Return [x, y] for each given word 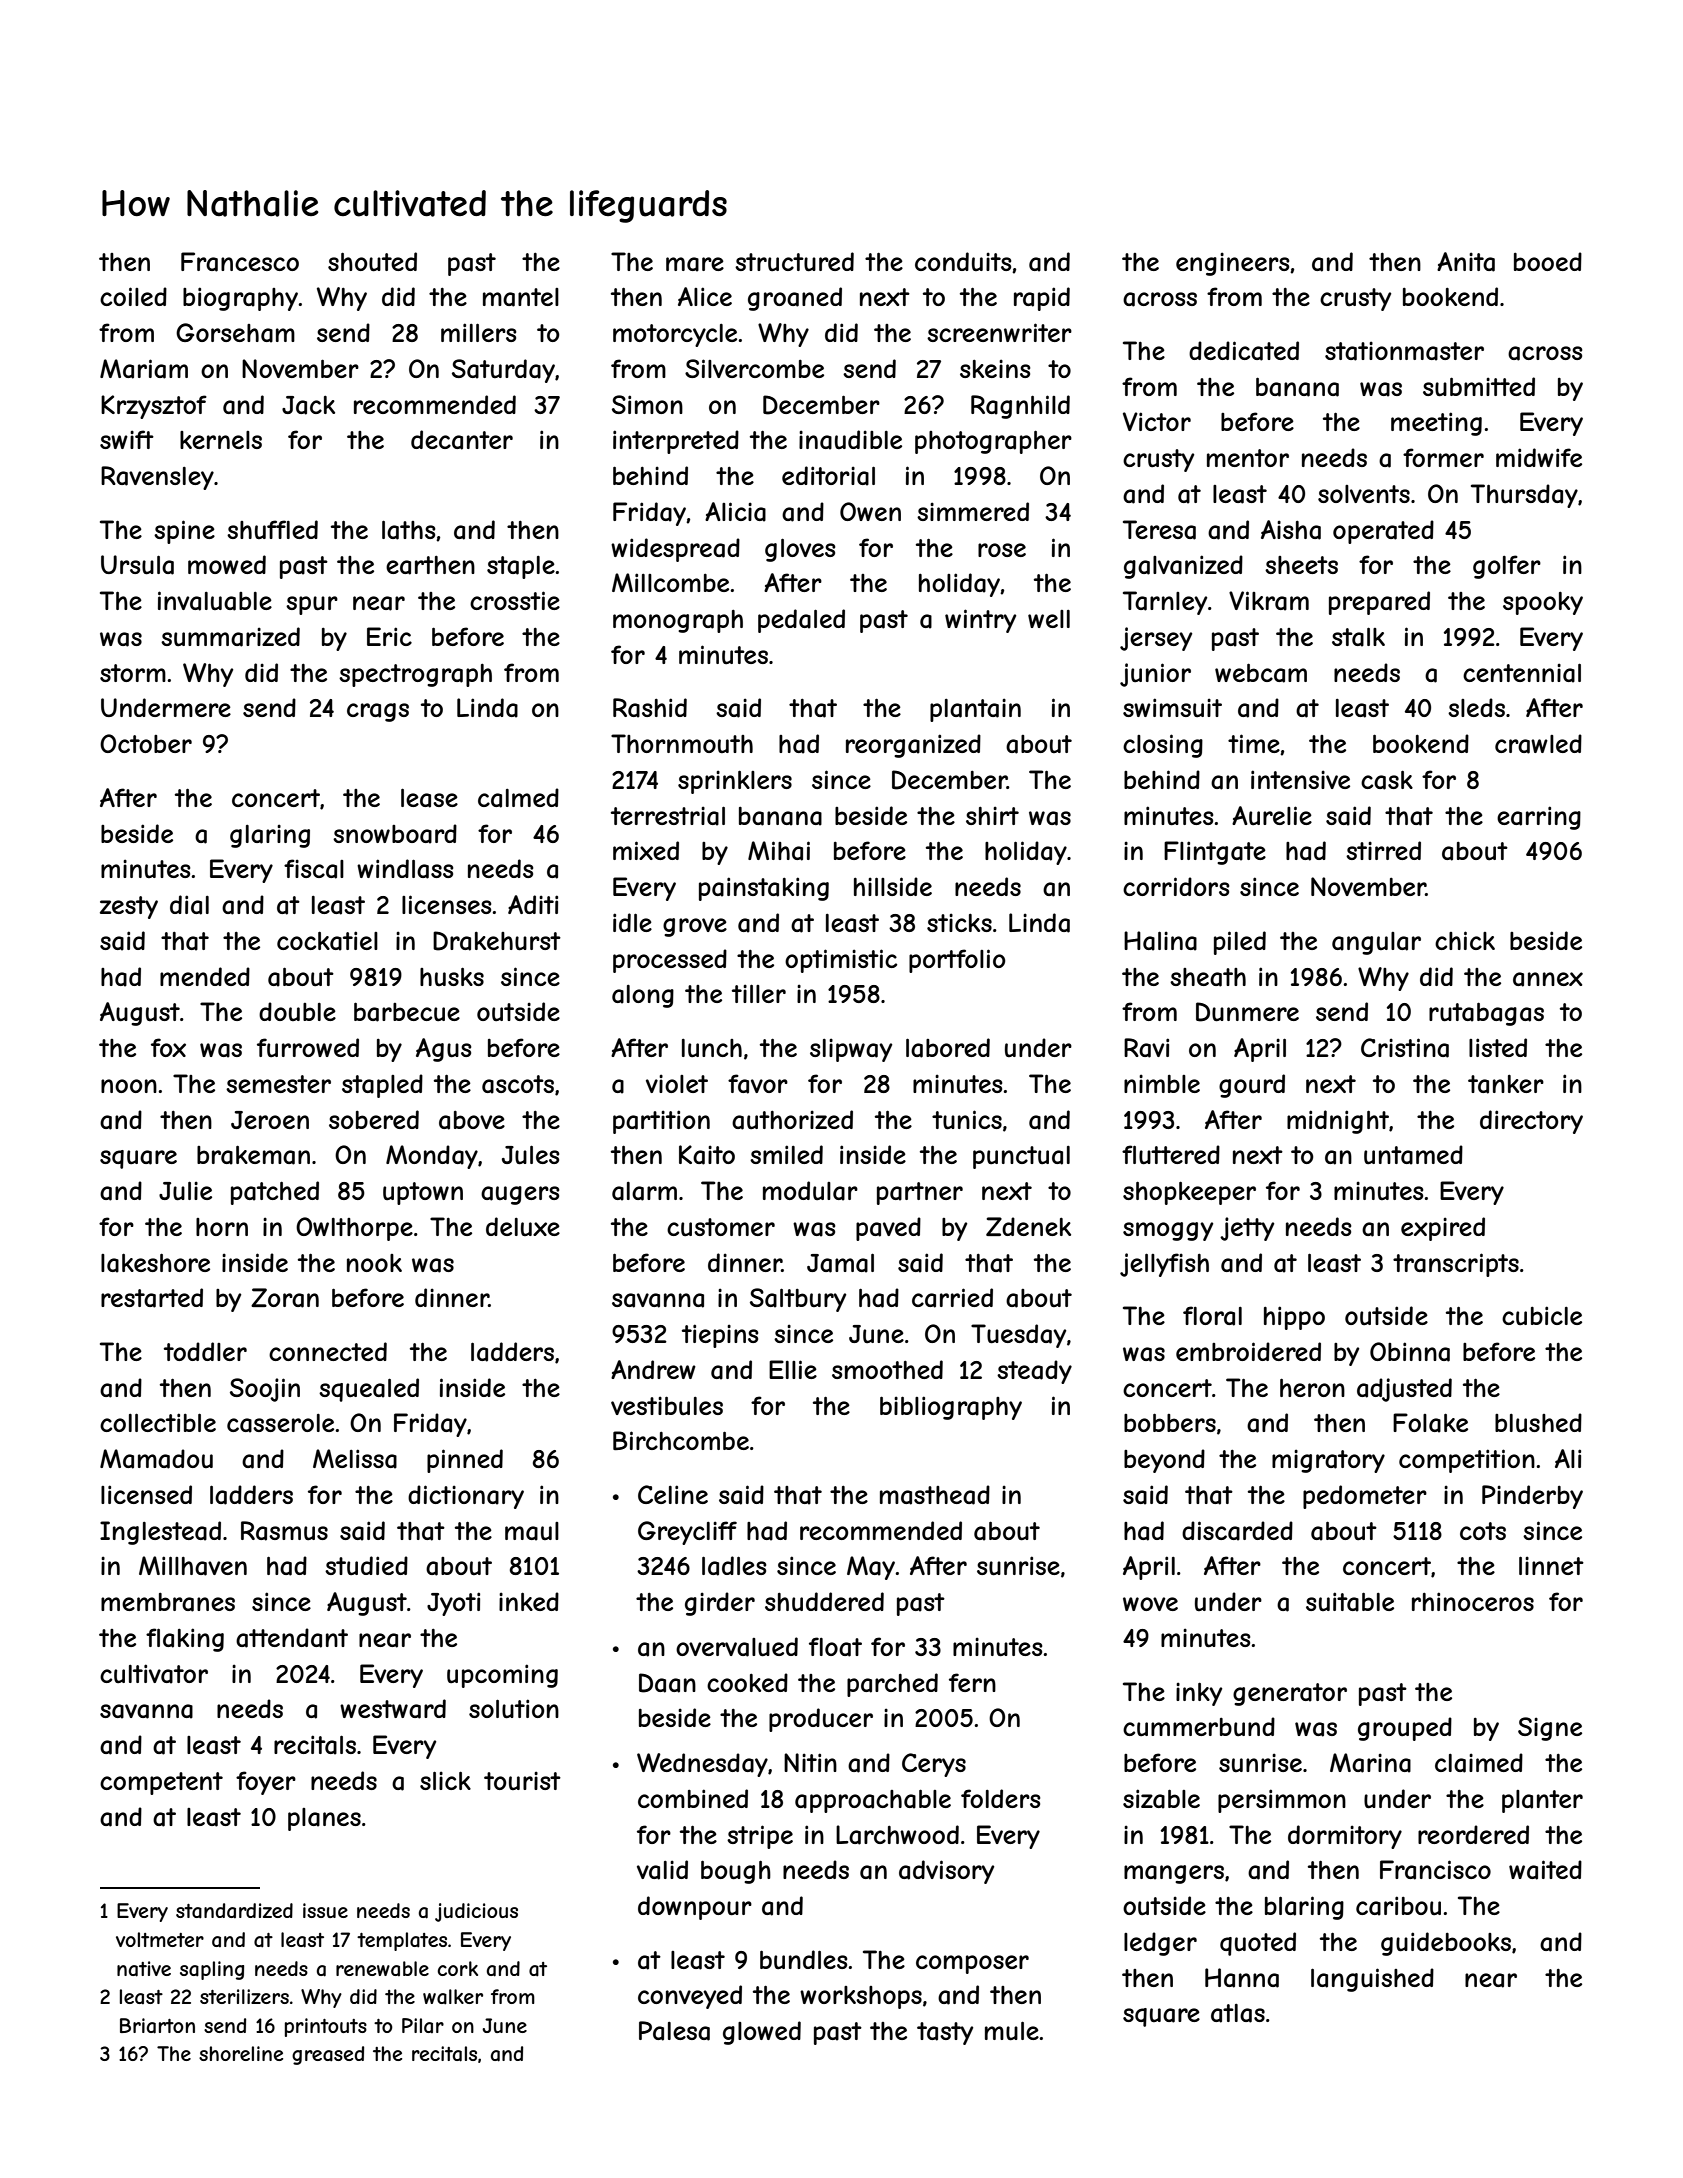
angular [1376, 943]
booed [1548, 261]
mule [1012, 2031]
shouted [372, 262]
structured [794, 262]
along [643, 996]
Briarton [157, 2026]
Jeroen [270, 1120]
